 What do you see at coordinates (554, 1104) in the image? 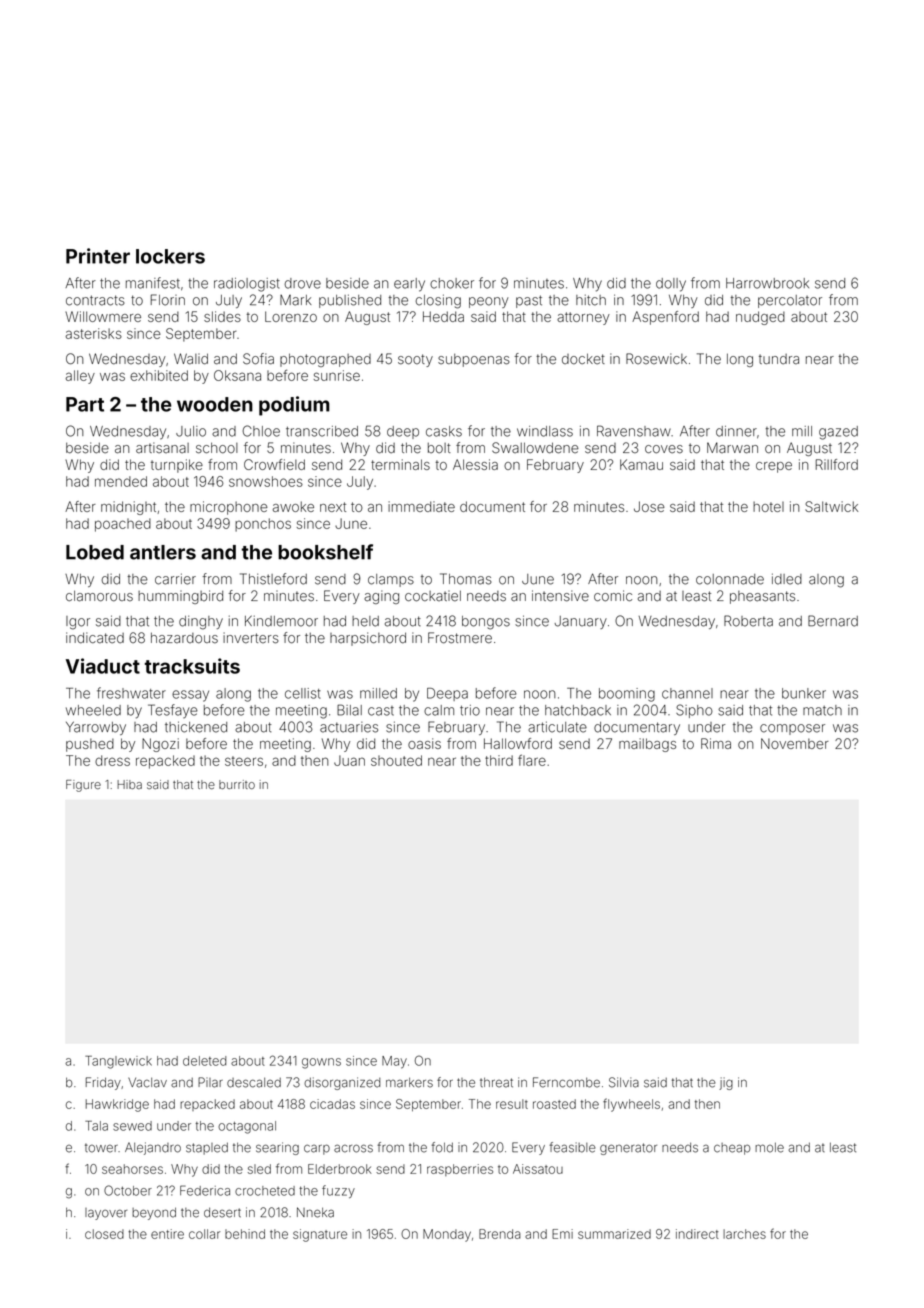
I see `roasted` at bounding box center [554, 1104].
